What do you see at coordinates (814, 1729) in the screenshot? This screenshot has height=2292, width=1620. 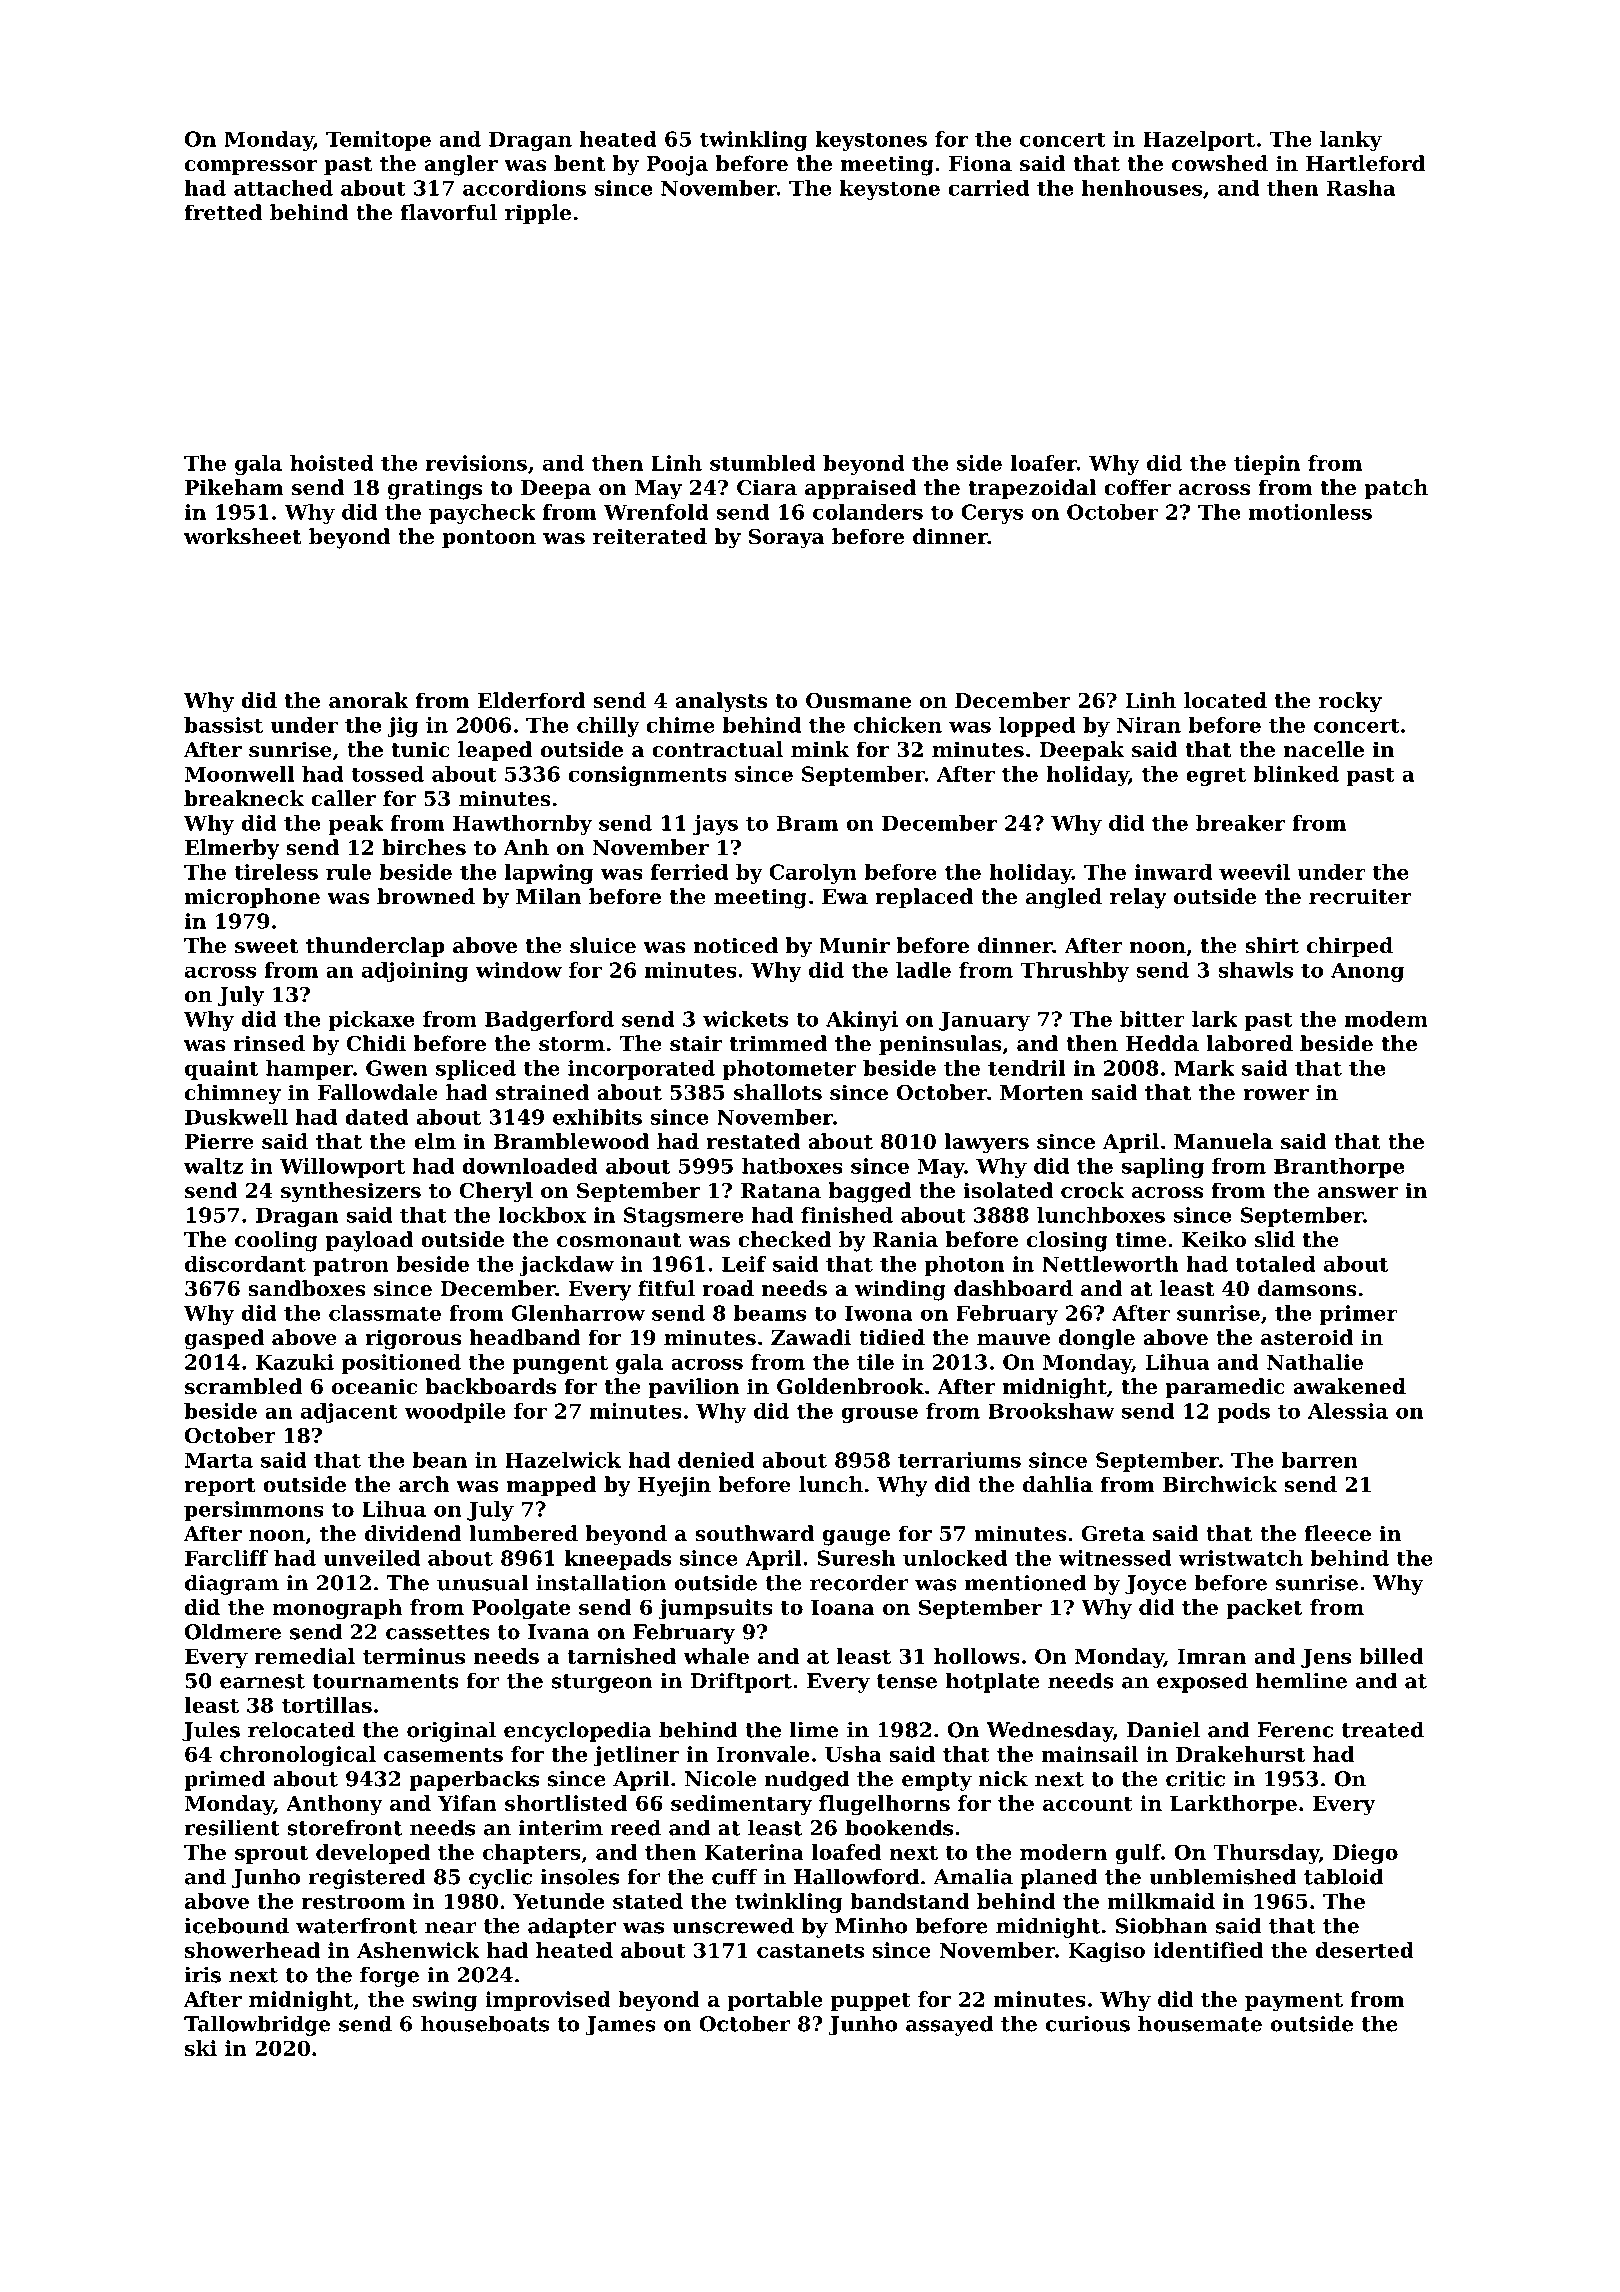 I see `lime` at bounding box center [814, 1729].
